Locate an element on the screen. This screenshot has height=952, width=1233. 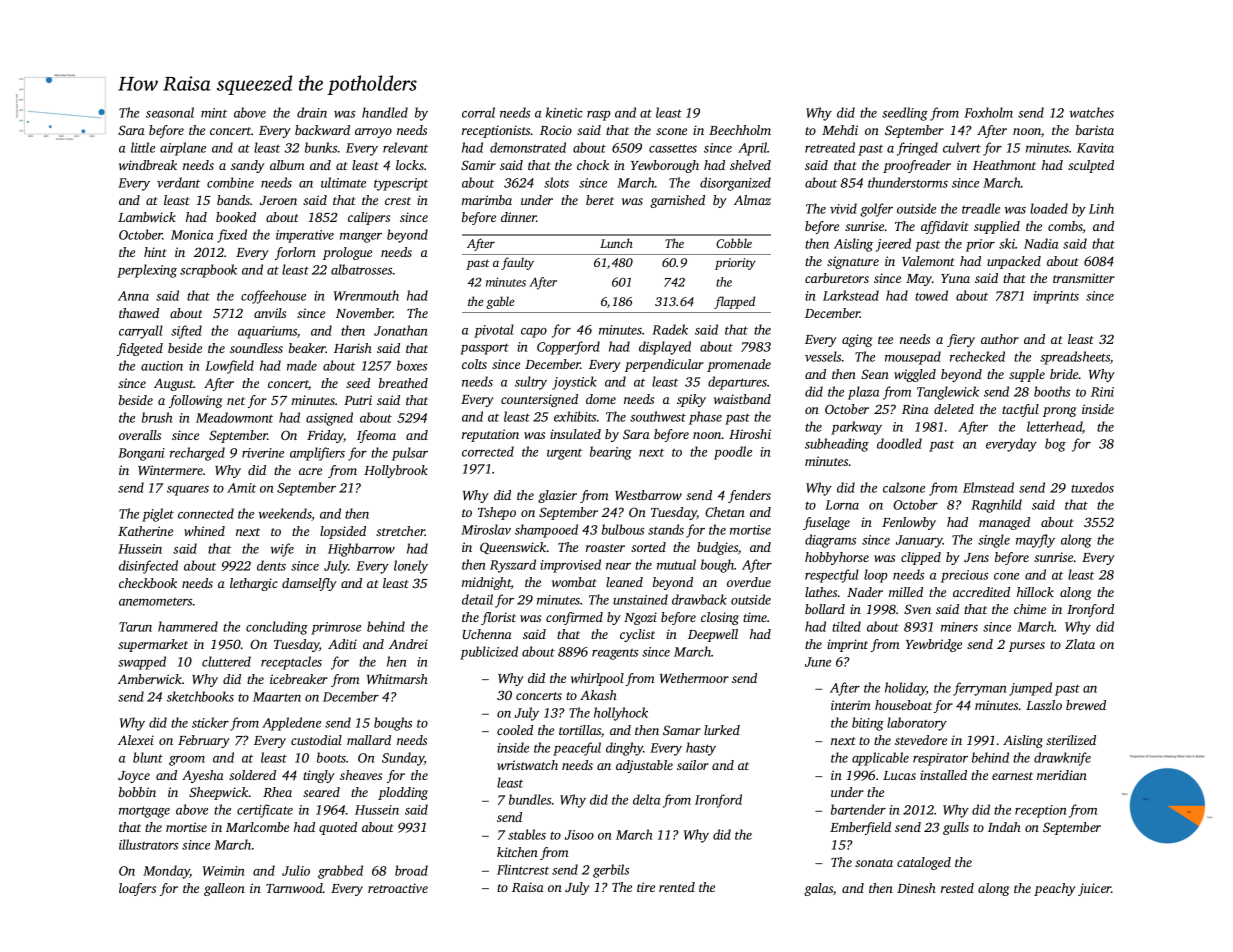
handled is located at coordinates (385, 112).
